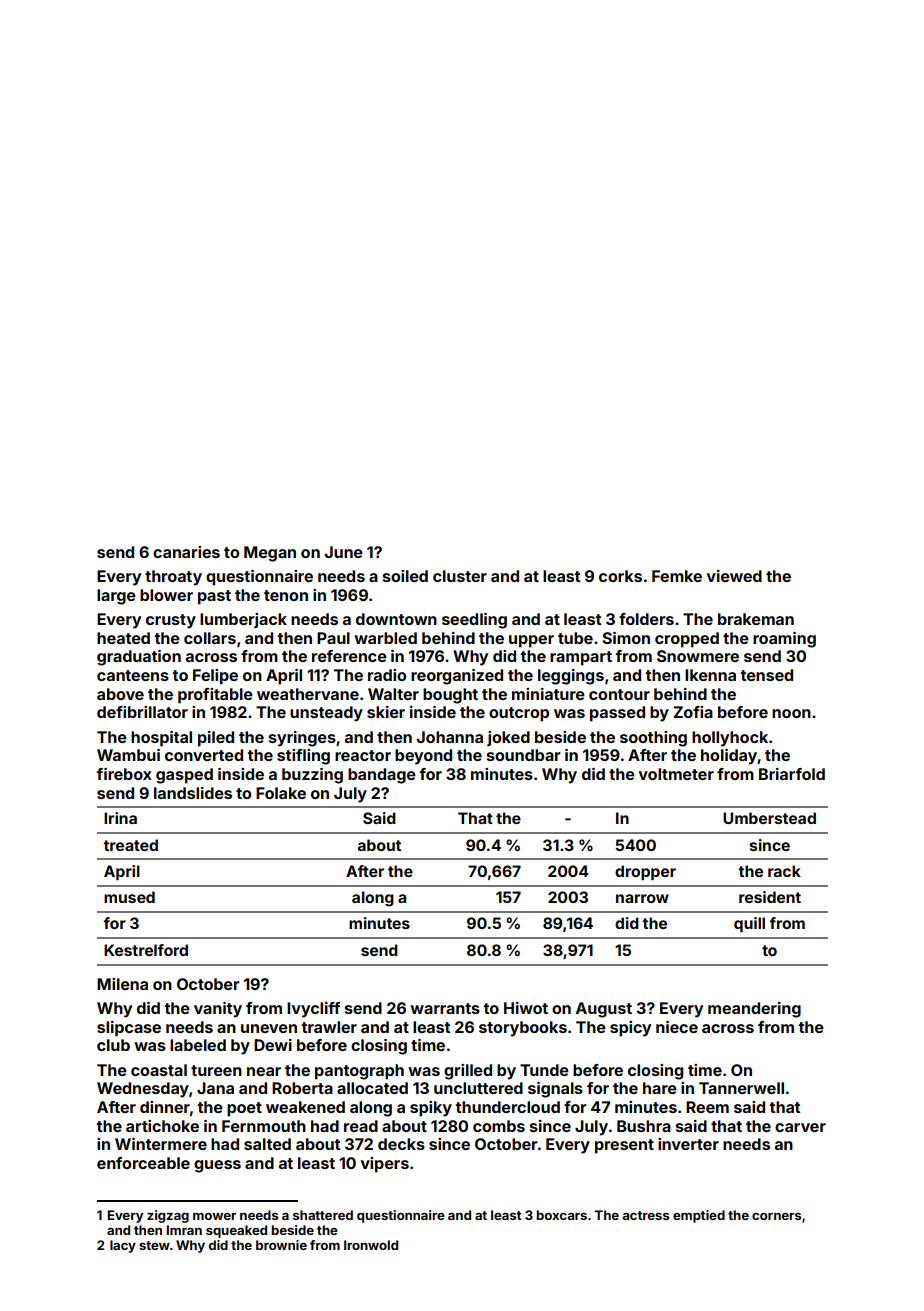 The height and width of the screenshot is (1311, 924). I want to click on corners, so click(776, 1216).
